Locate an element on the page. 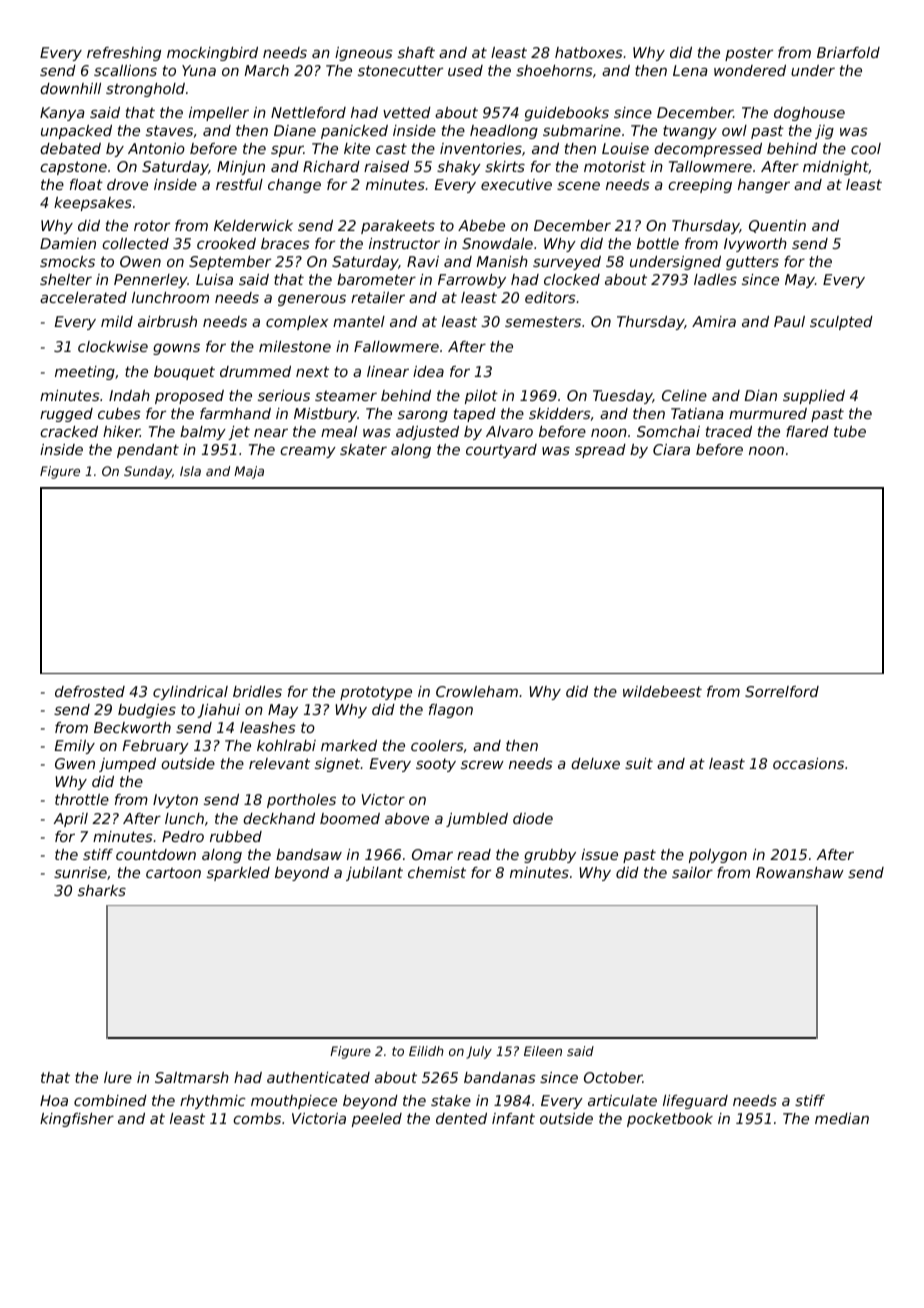  Omar is located at coordinates (432, 854).
